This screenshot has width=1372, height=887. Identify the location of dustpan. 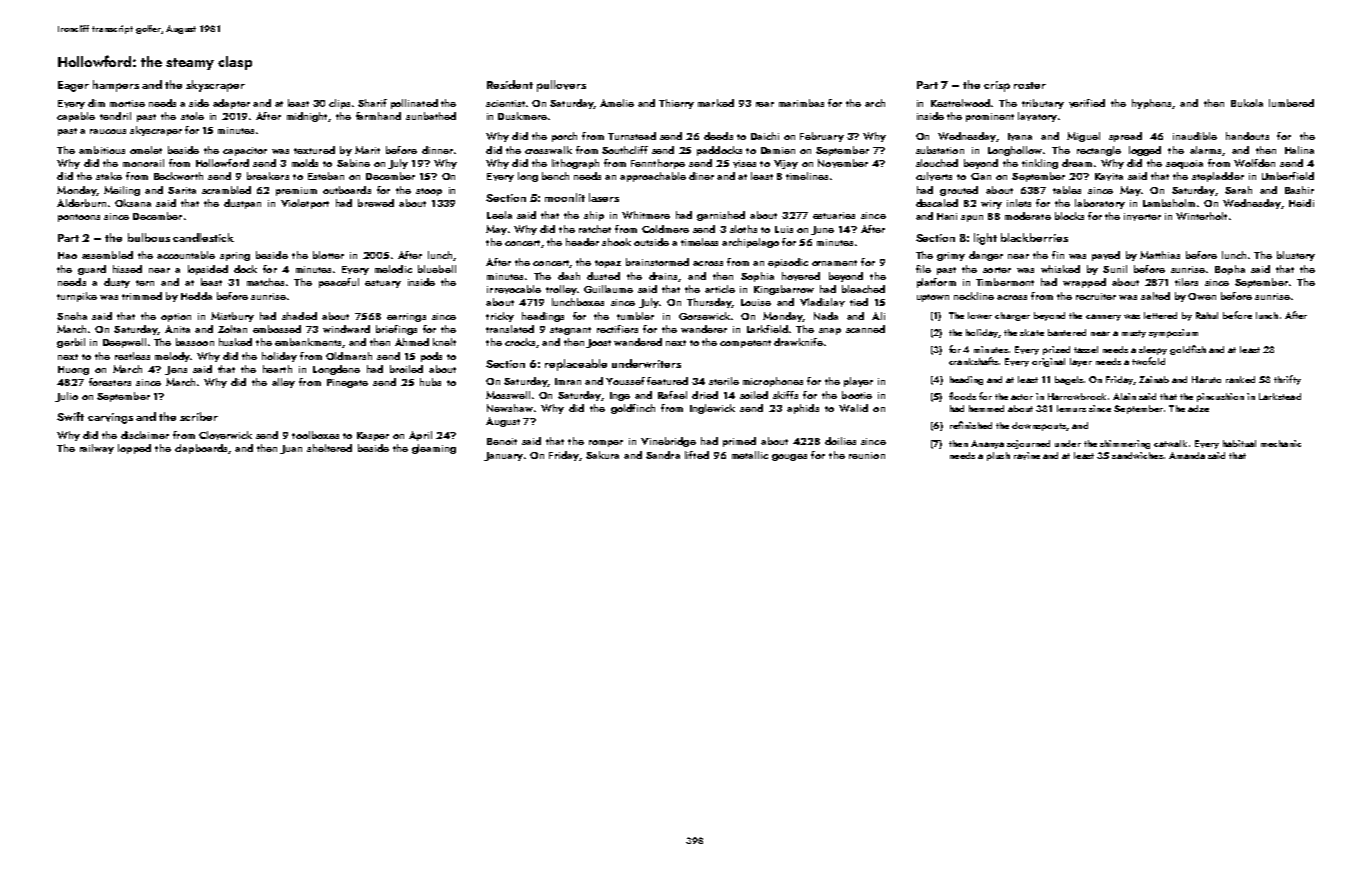
(242, 204).
